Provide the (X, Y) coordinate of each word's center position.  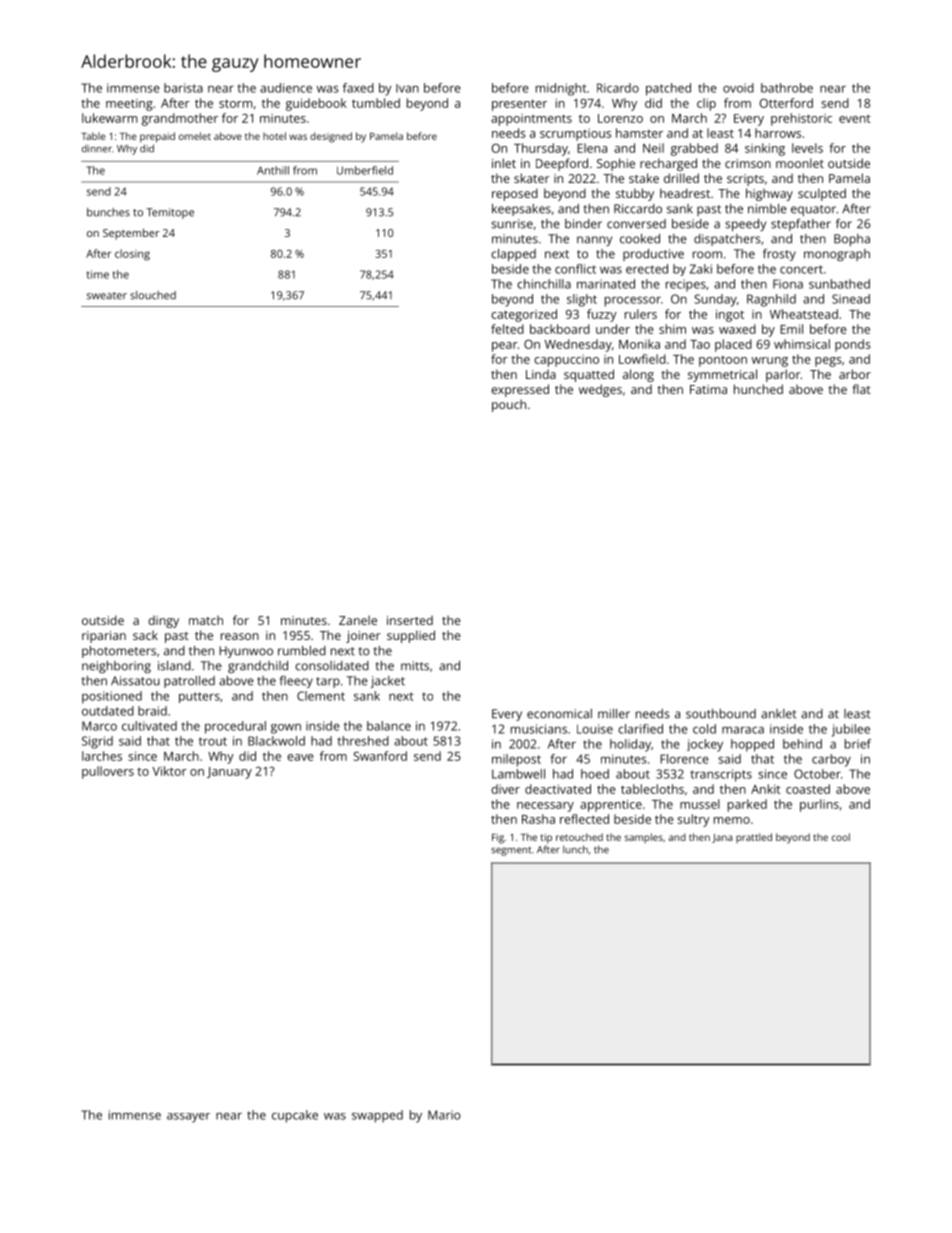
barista (183, 88)
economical (559, 714)
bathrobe (787, 88)
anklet (778, 714)
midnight (561, 89)
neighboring (116, 667)
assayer (188, 1118)
